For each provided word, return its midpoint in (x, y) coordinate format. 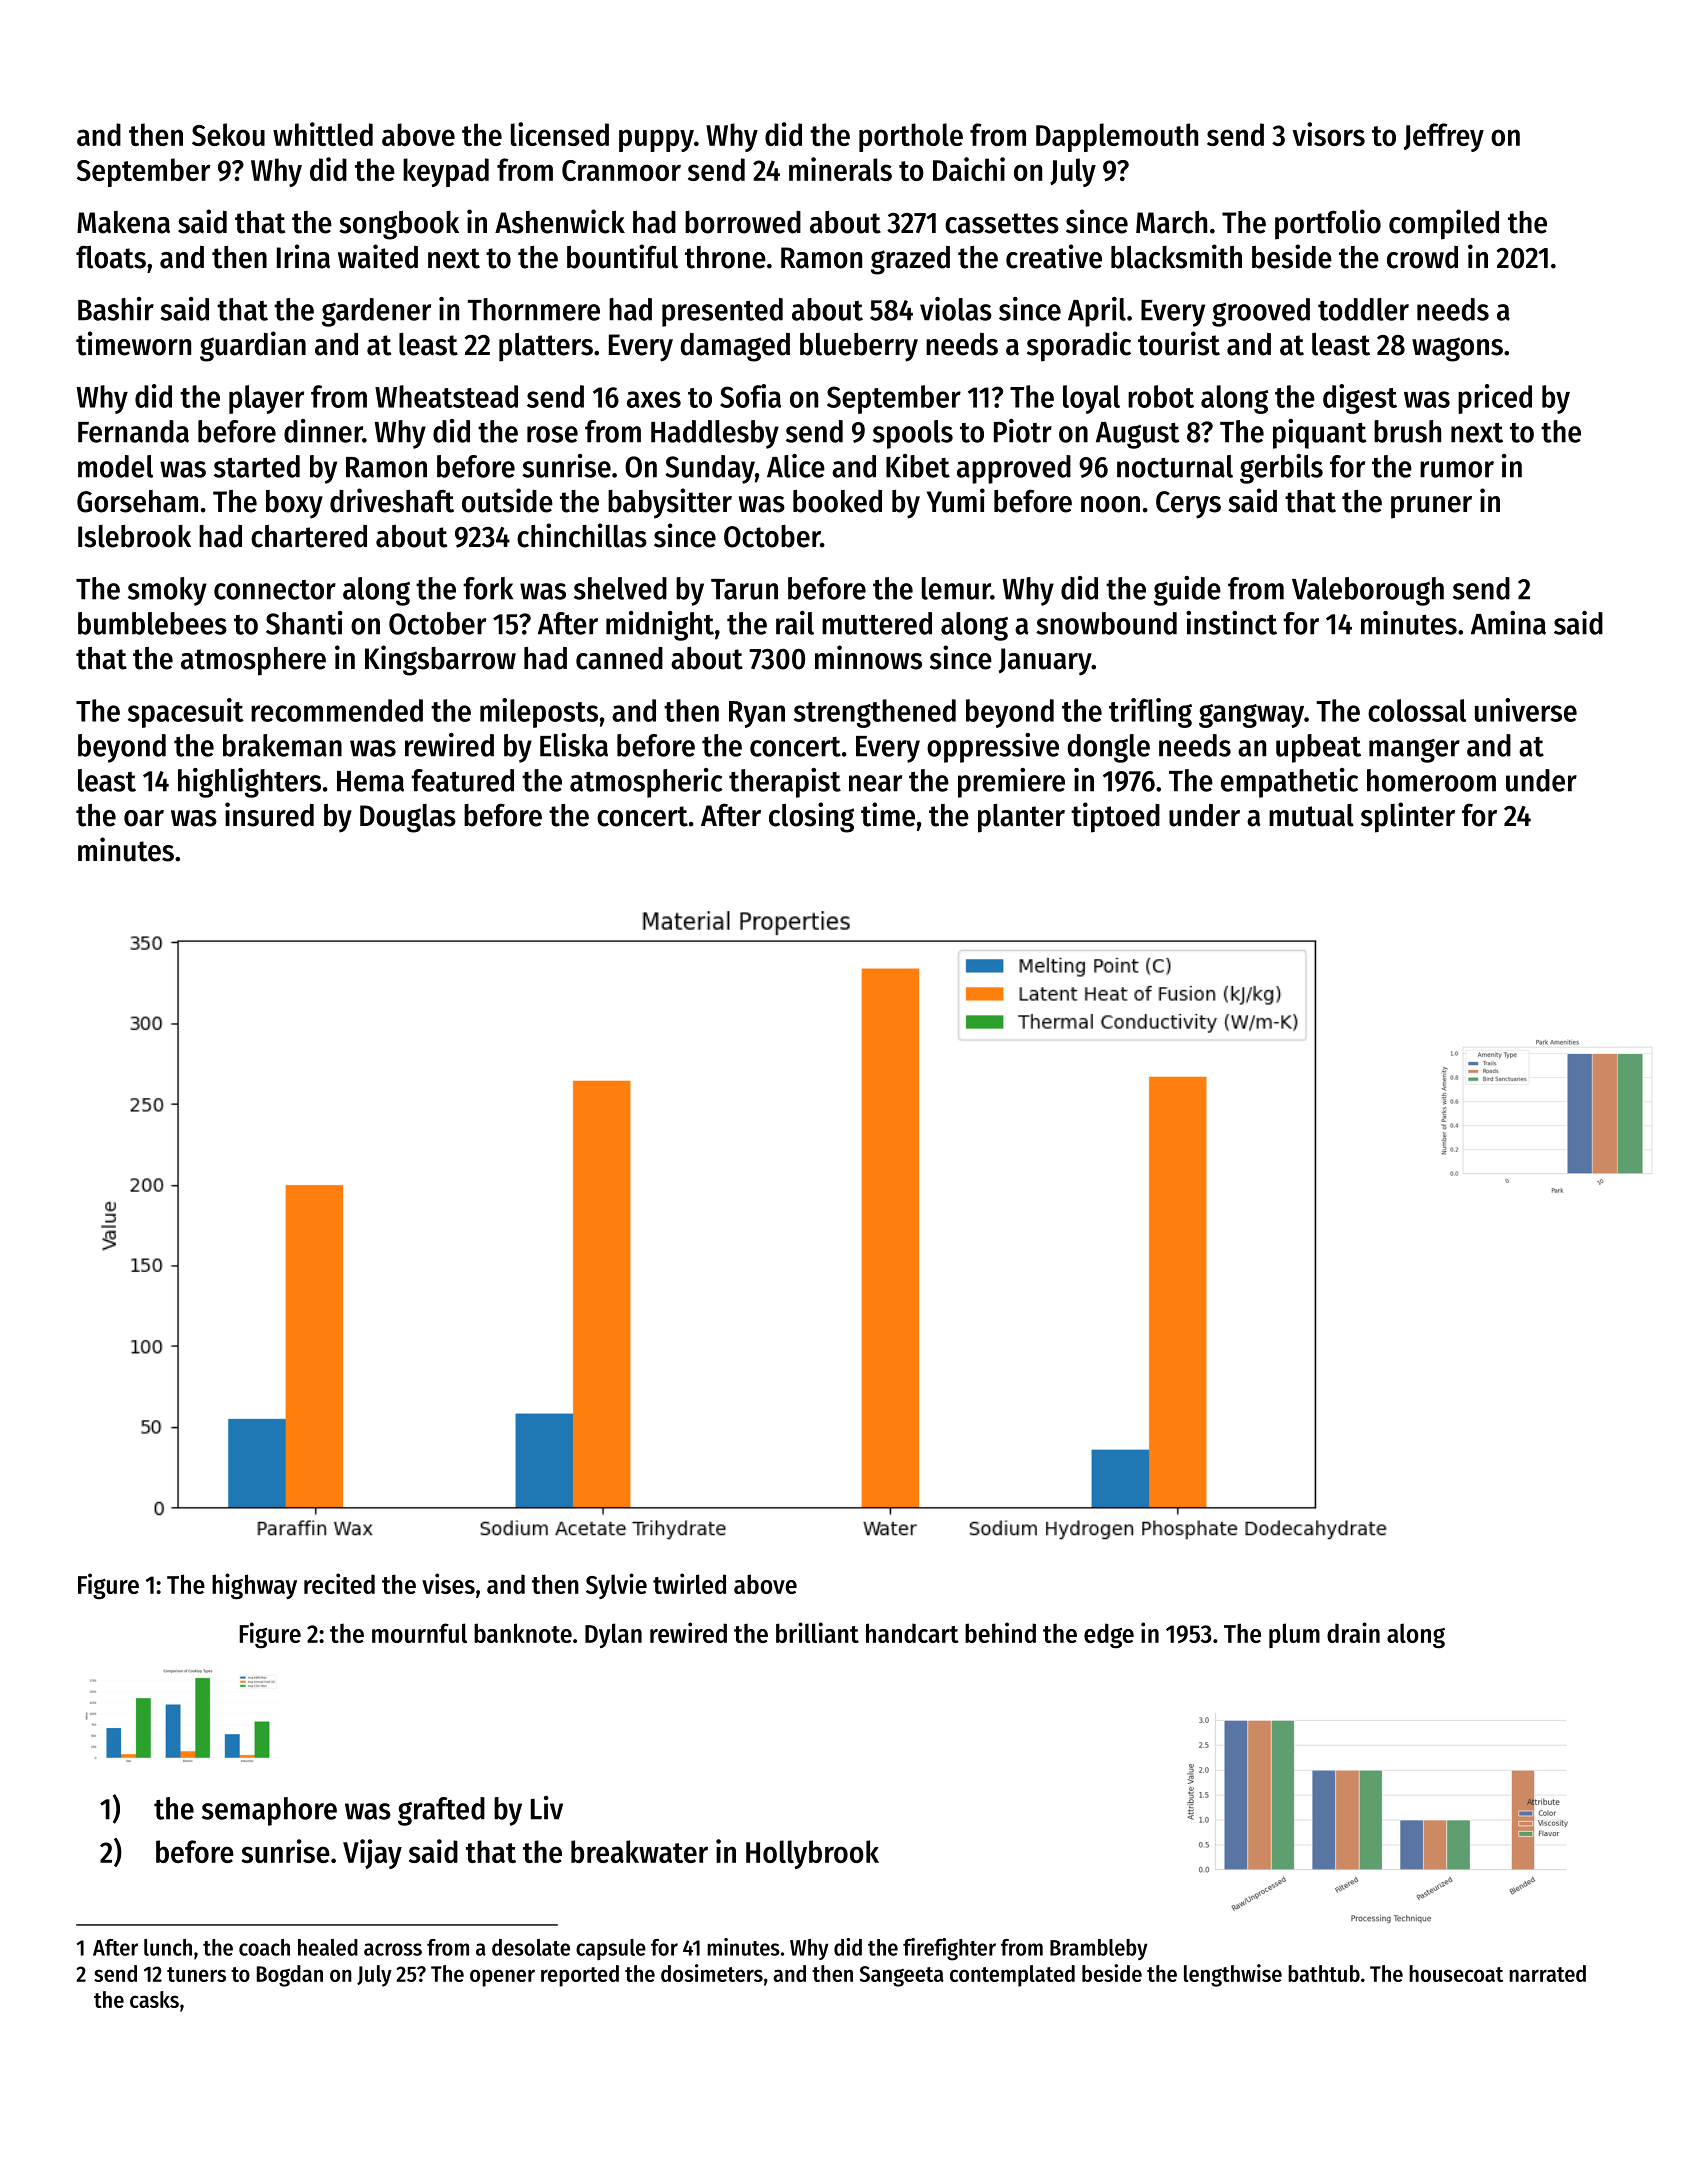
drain (1353, 1632)
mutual (1311, 815)
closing (811, 817)
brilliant (817, 1632)
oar (144, 818)
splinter (1408, 817)
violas (956, 309)
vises (448, 1583)
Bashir (116, 309)
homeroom (1431, 780)
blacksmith (1176, 256)
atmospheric (646, 783)
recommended (337, 710)
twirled (689, 1583)
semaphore (269, 1811)
